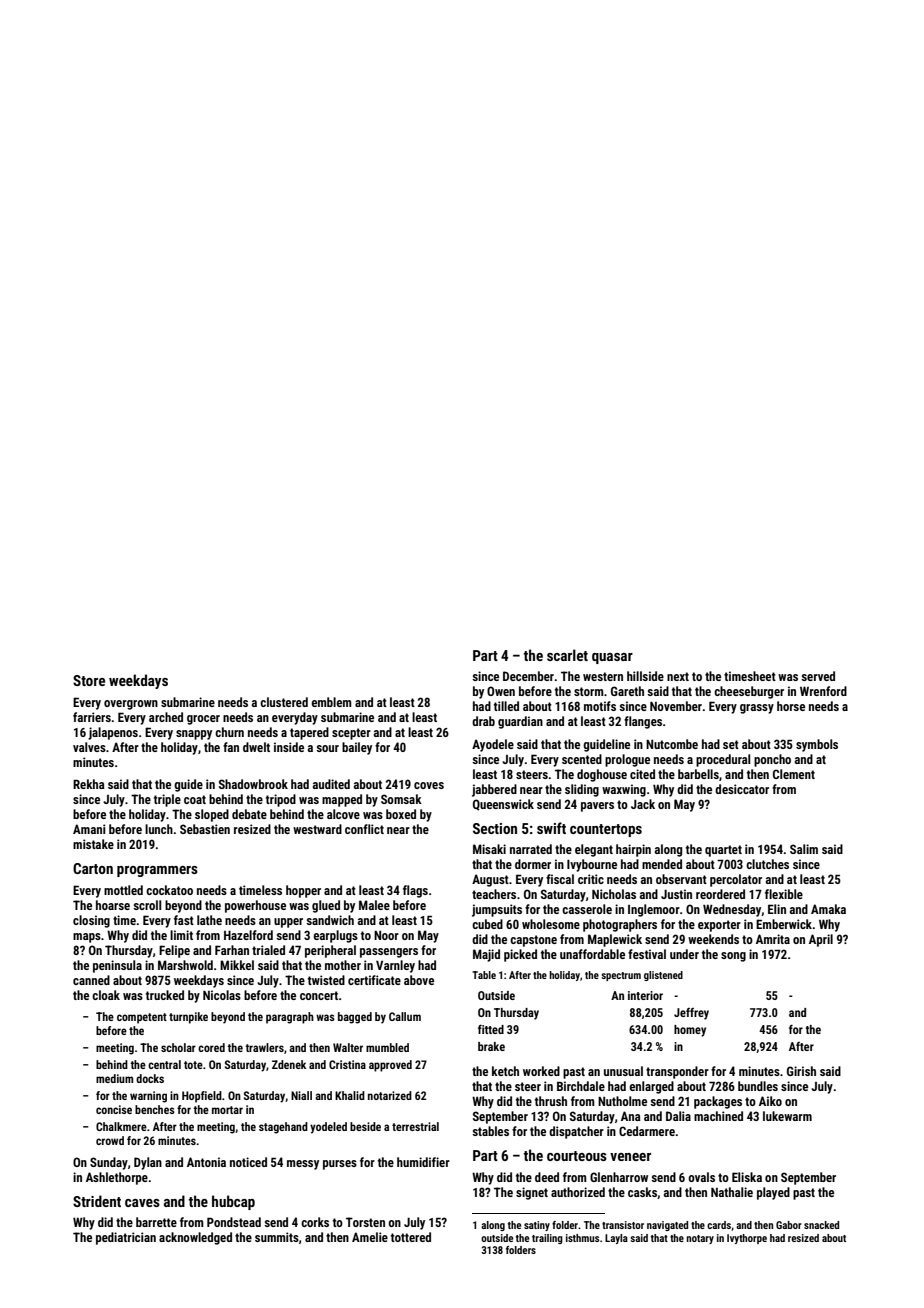 This screenshot has width=924, height=1308. Describe the element at coordinates (89, 680) in the screenshot. I see `Store` at that location.
